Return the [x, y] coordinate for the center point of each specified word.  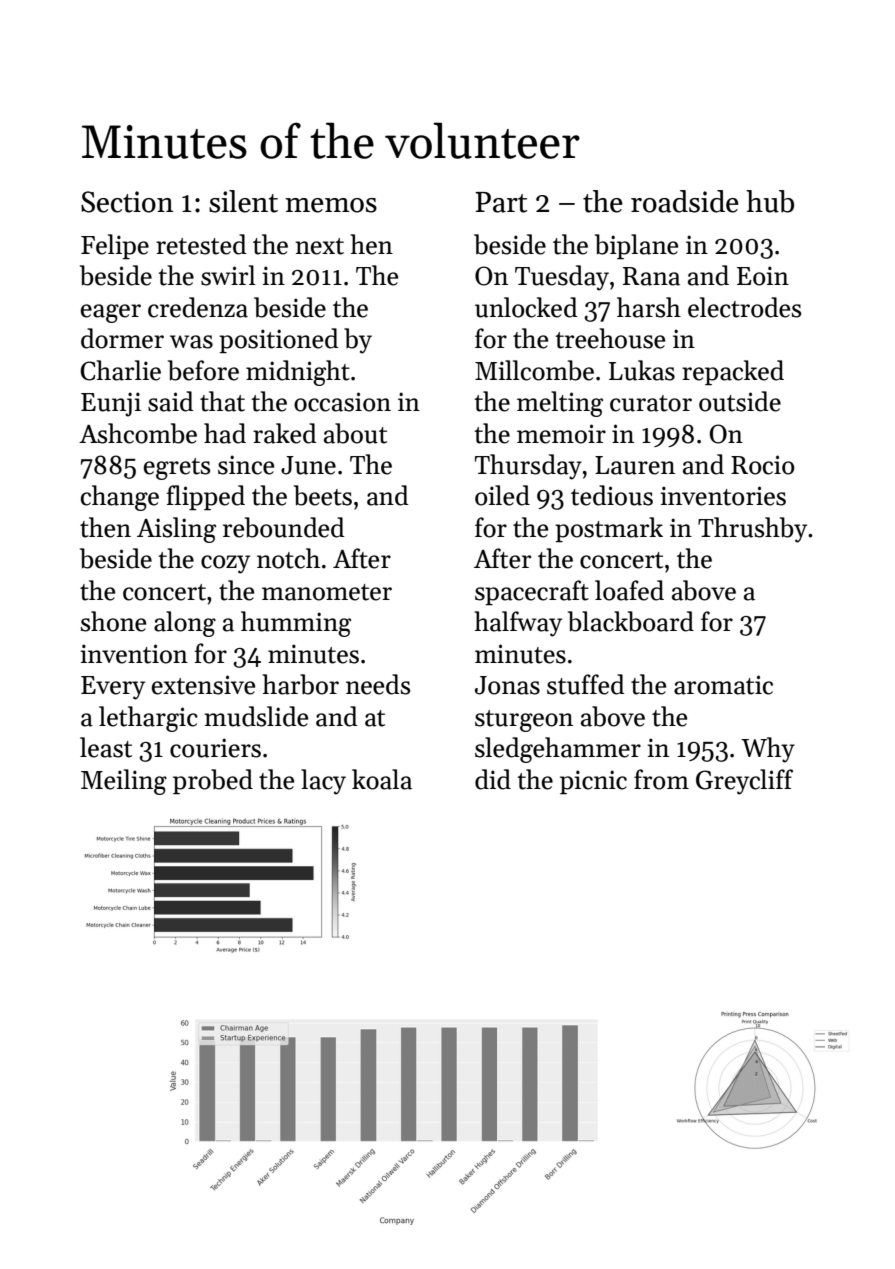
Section [127, 202]
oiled [502, 495]
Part [501, 202]
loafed [629, 590]
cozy [225, 564]
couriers [215, 748]
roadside [685, 201]
